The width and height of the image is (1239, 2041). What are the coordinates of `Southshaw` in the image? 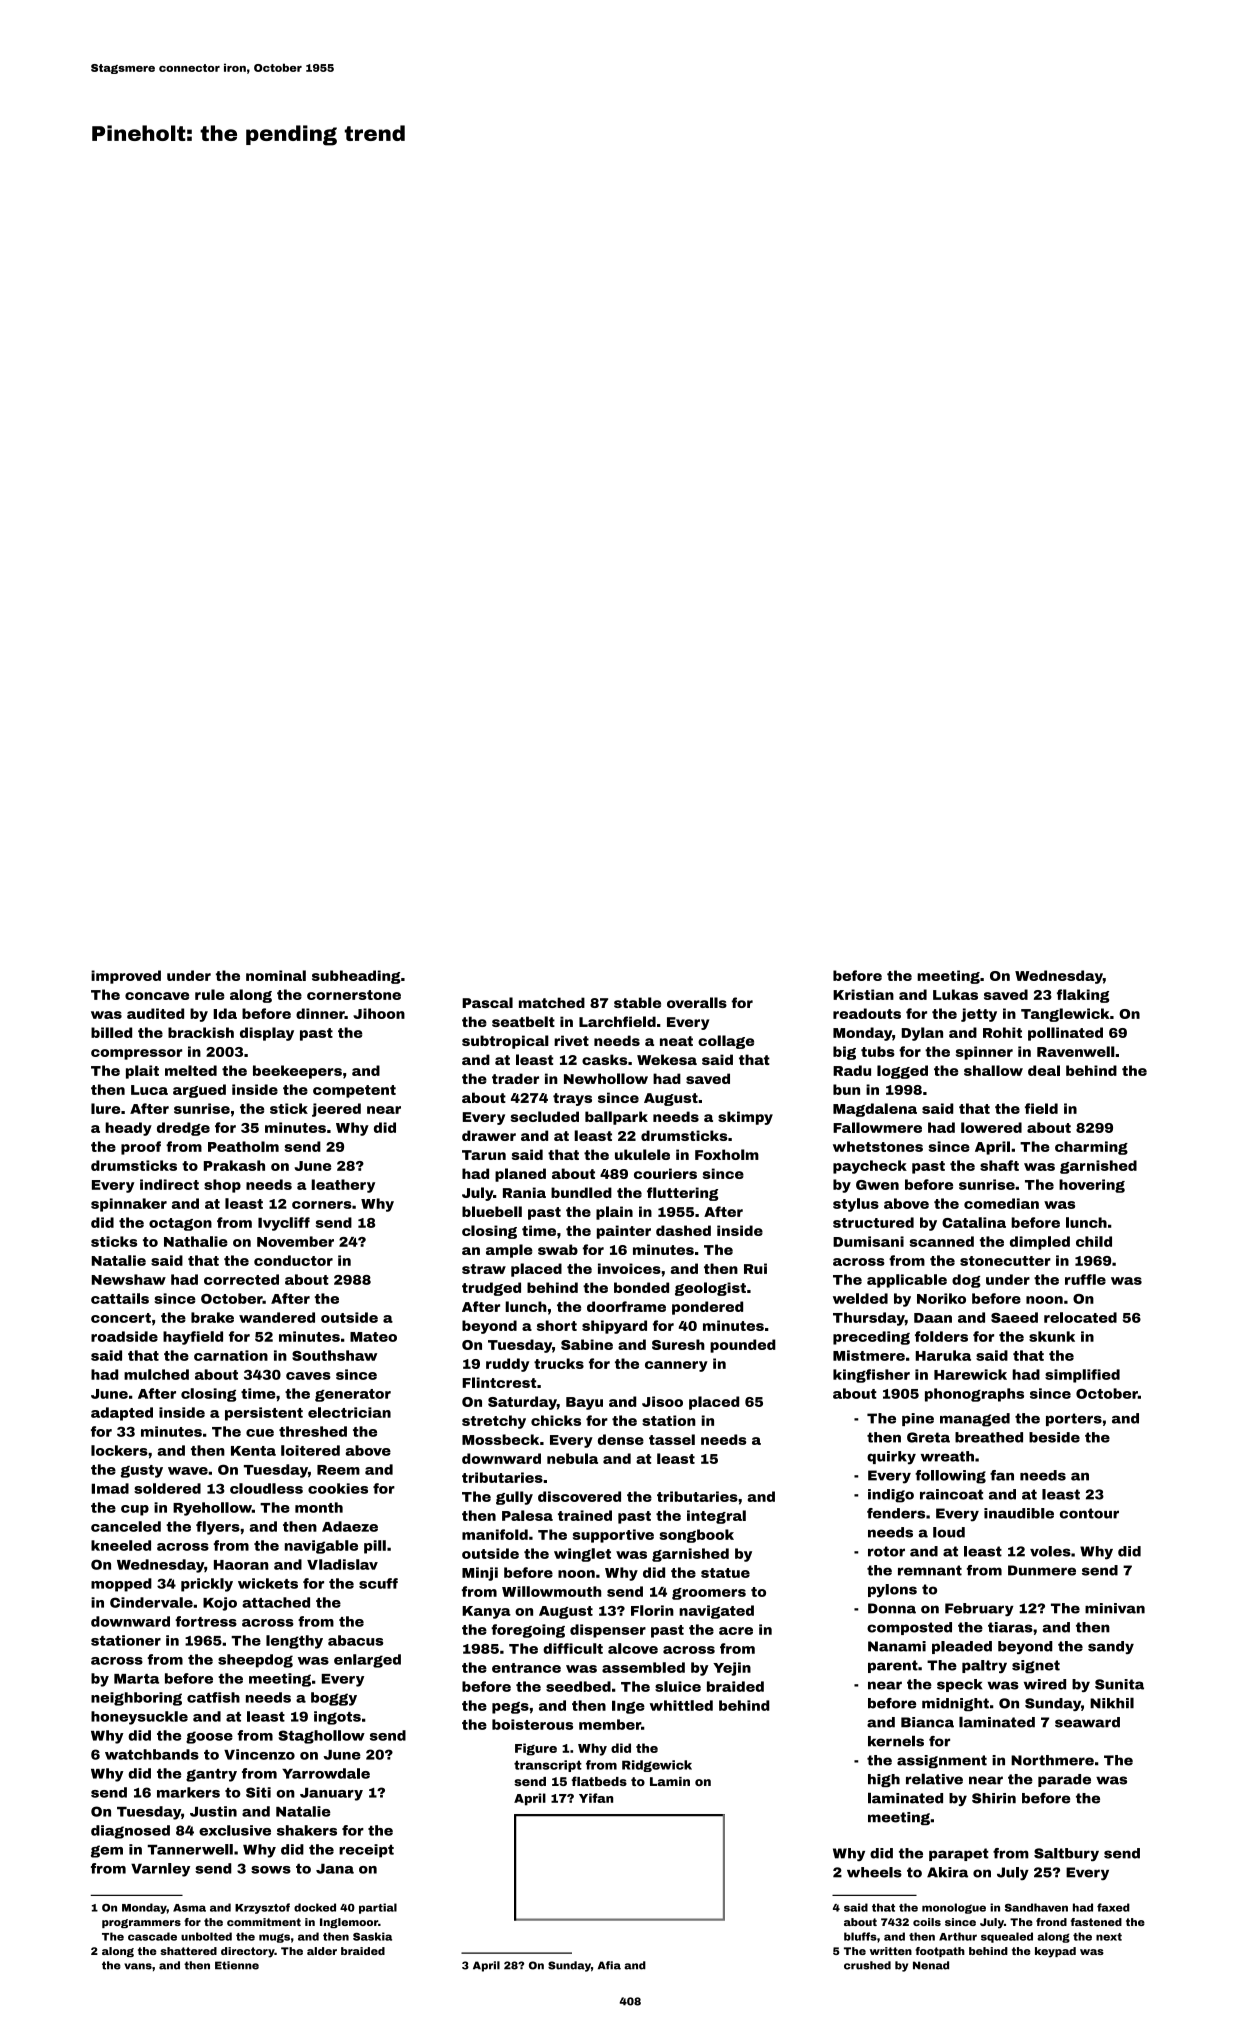 It's located at (334, 1355).
